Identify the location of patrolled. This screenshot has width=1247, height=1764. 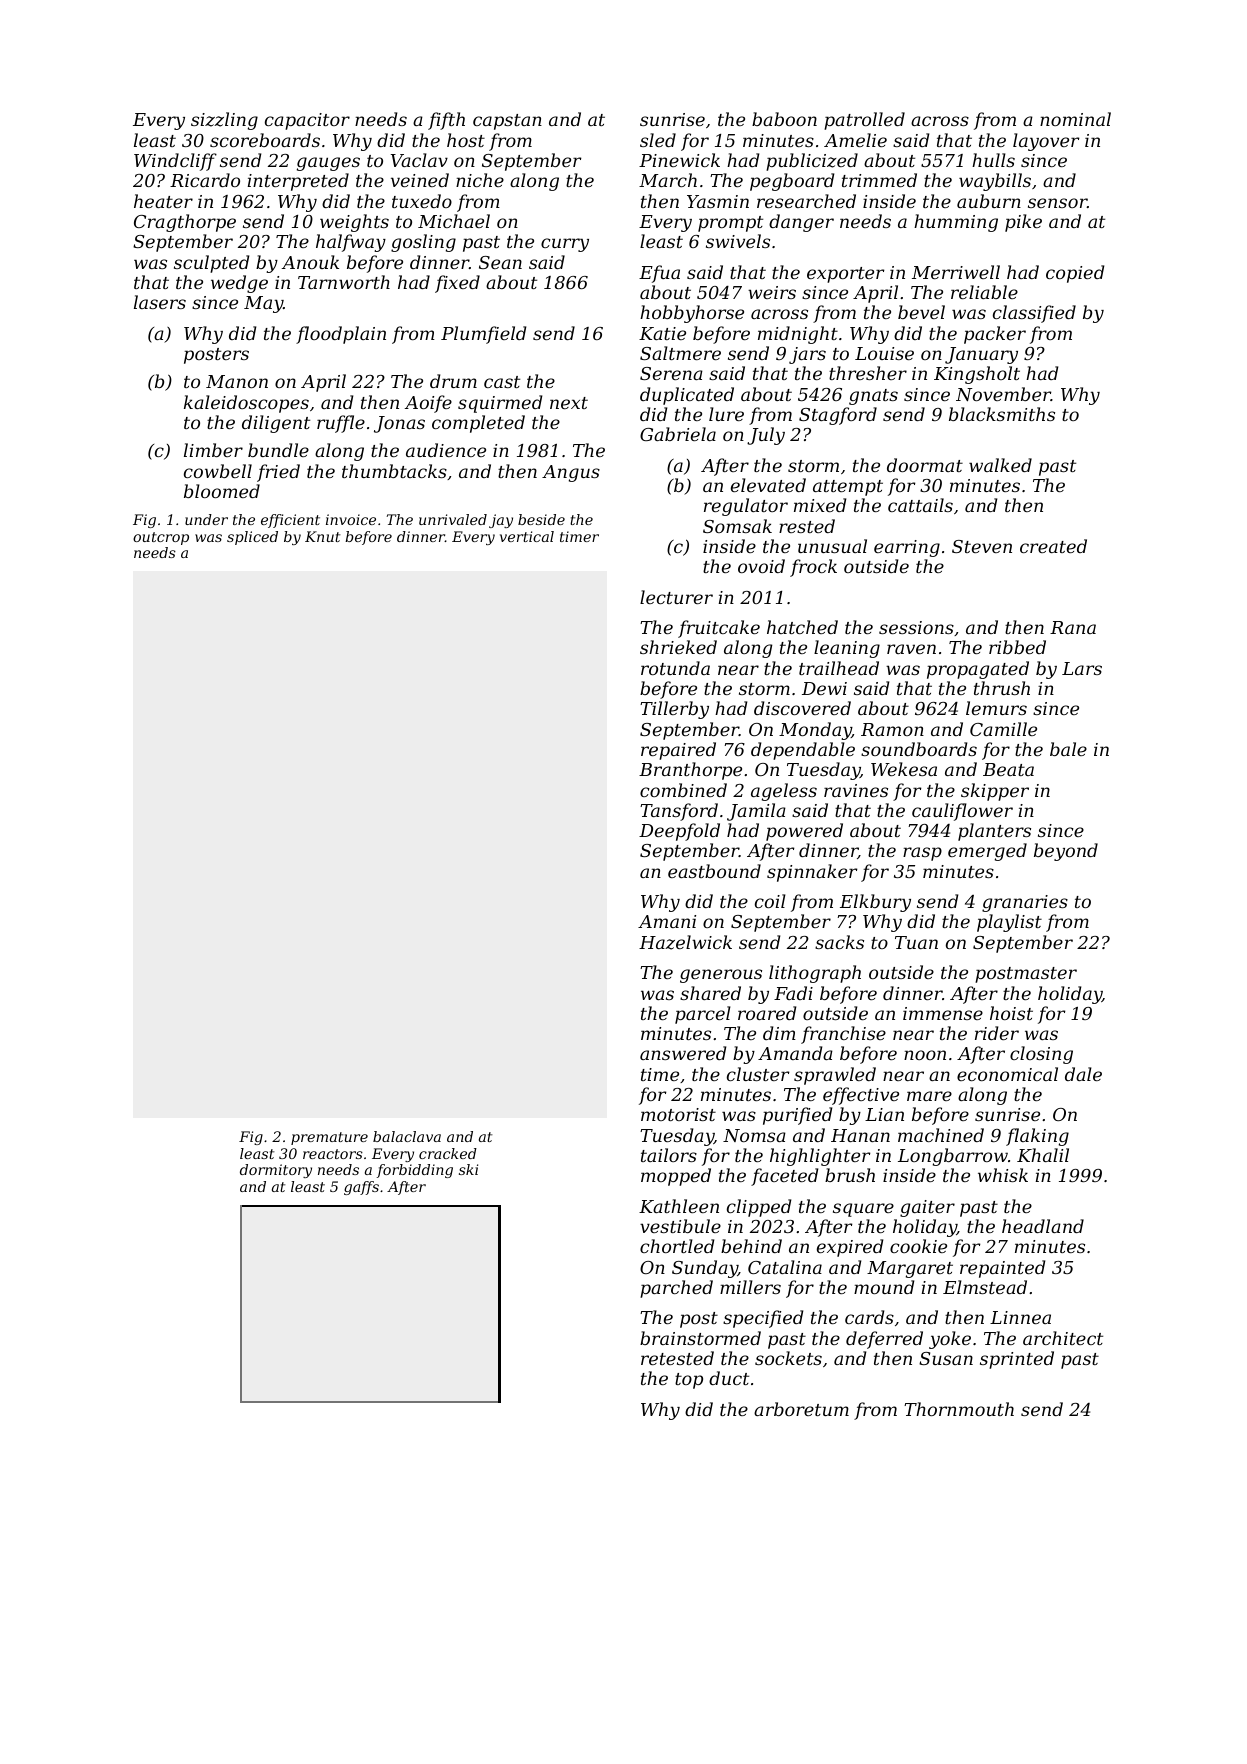
(864, 121).
